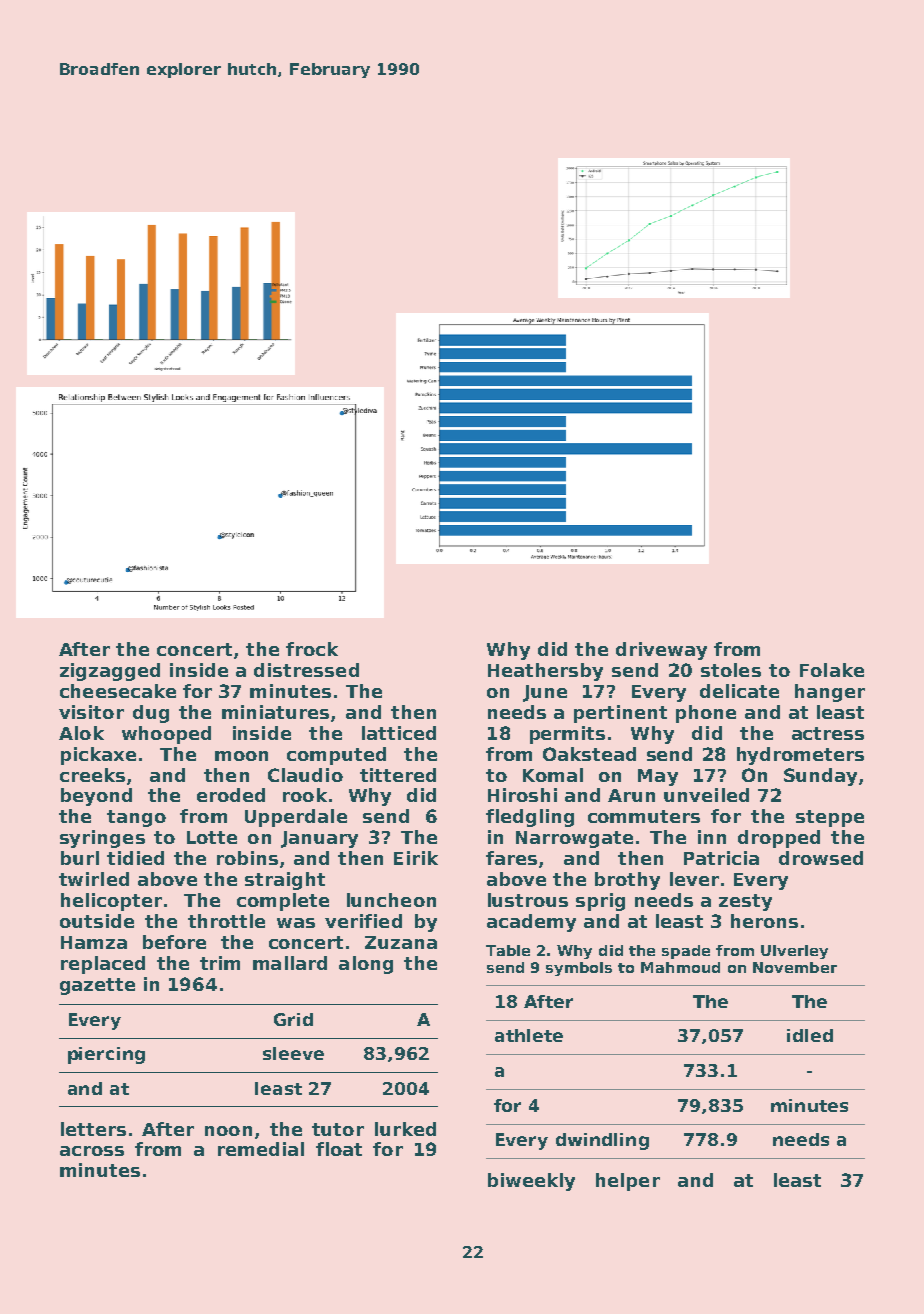  Describe the element at coordinates (731, 670) in the document. I see `stoles` at that location.
